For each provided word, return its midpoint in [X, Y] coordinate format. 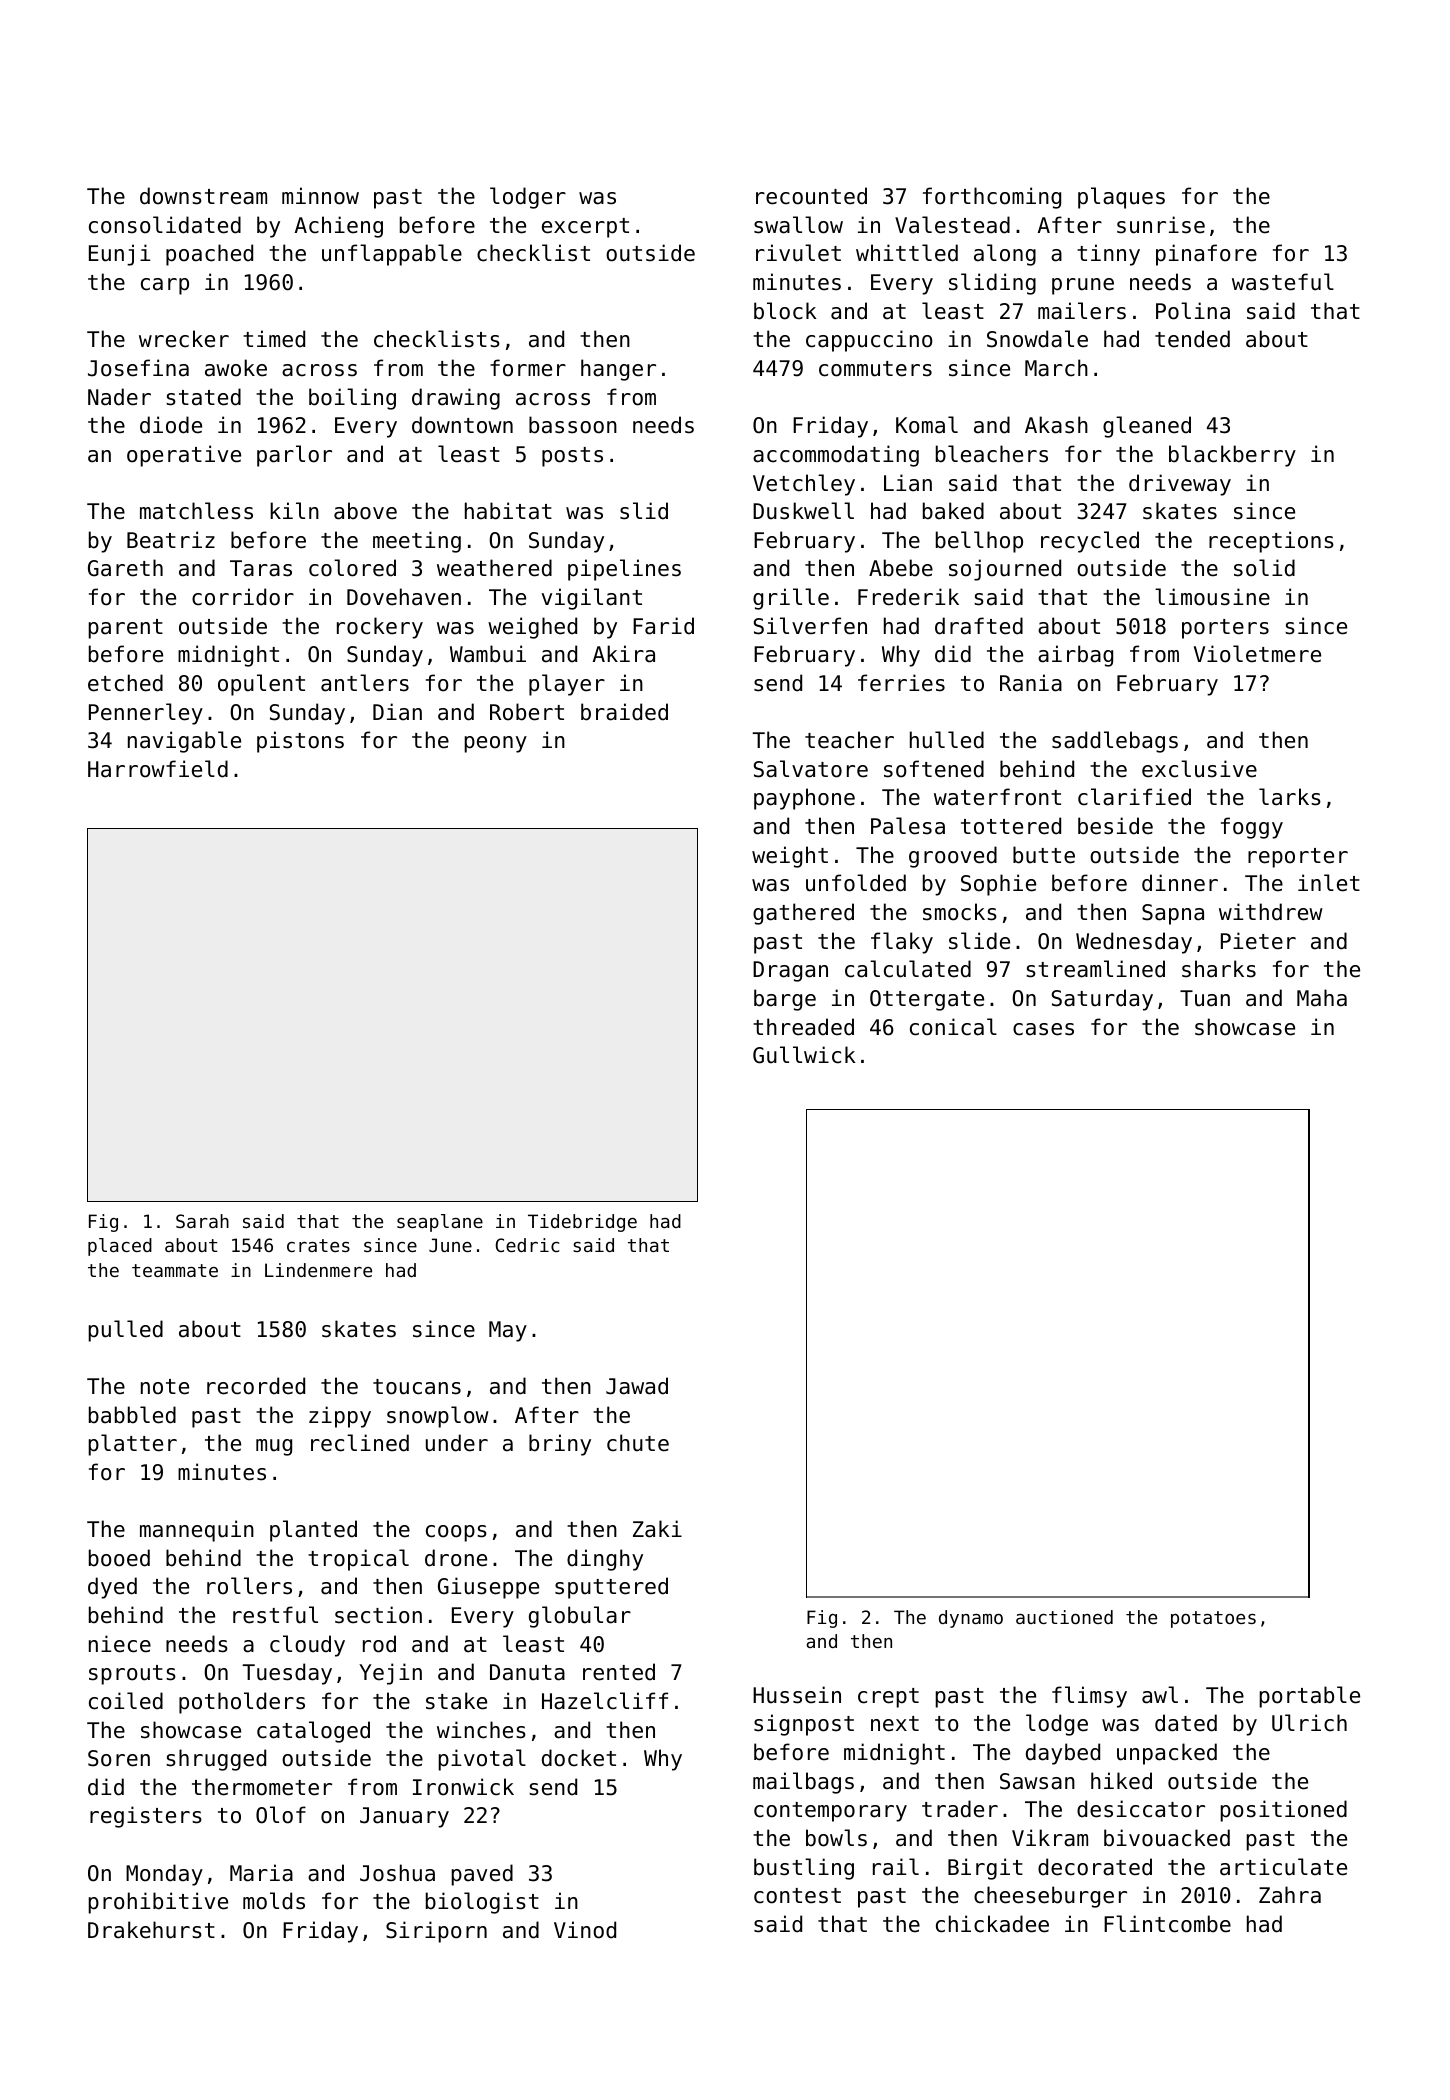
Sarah [202, 1221]
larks [1290, 797]
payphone [804, 799]
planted [313, 1531]
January [404, 1817]
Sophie [998, 885]
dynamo [971, 1619]
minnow [320, 196]
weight [790, 857]
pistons [300, 742]
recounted [811, 196]
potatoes [1213, 1619]
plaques [1121, 198]
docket [579, 1758]
